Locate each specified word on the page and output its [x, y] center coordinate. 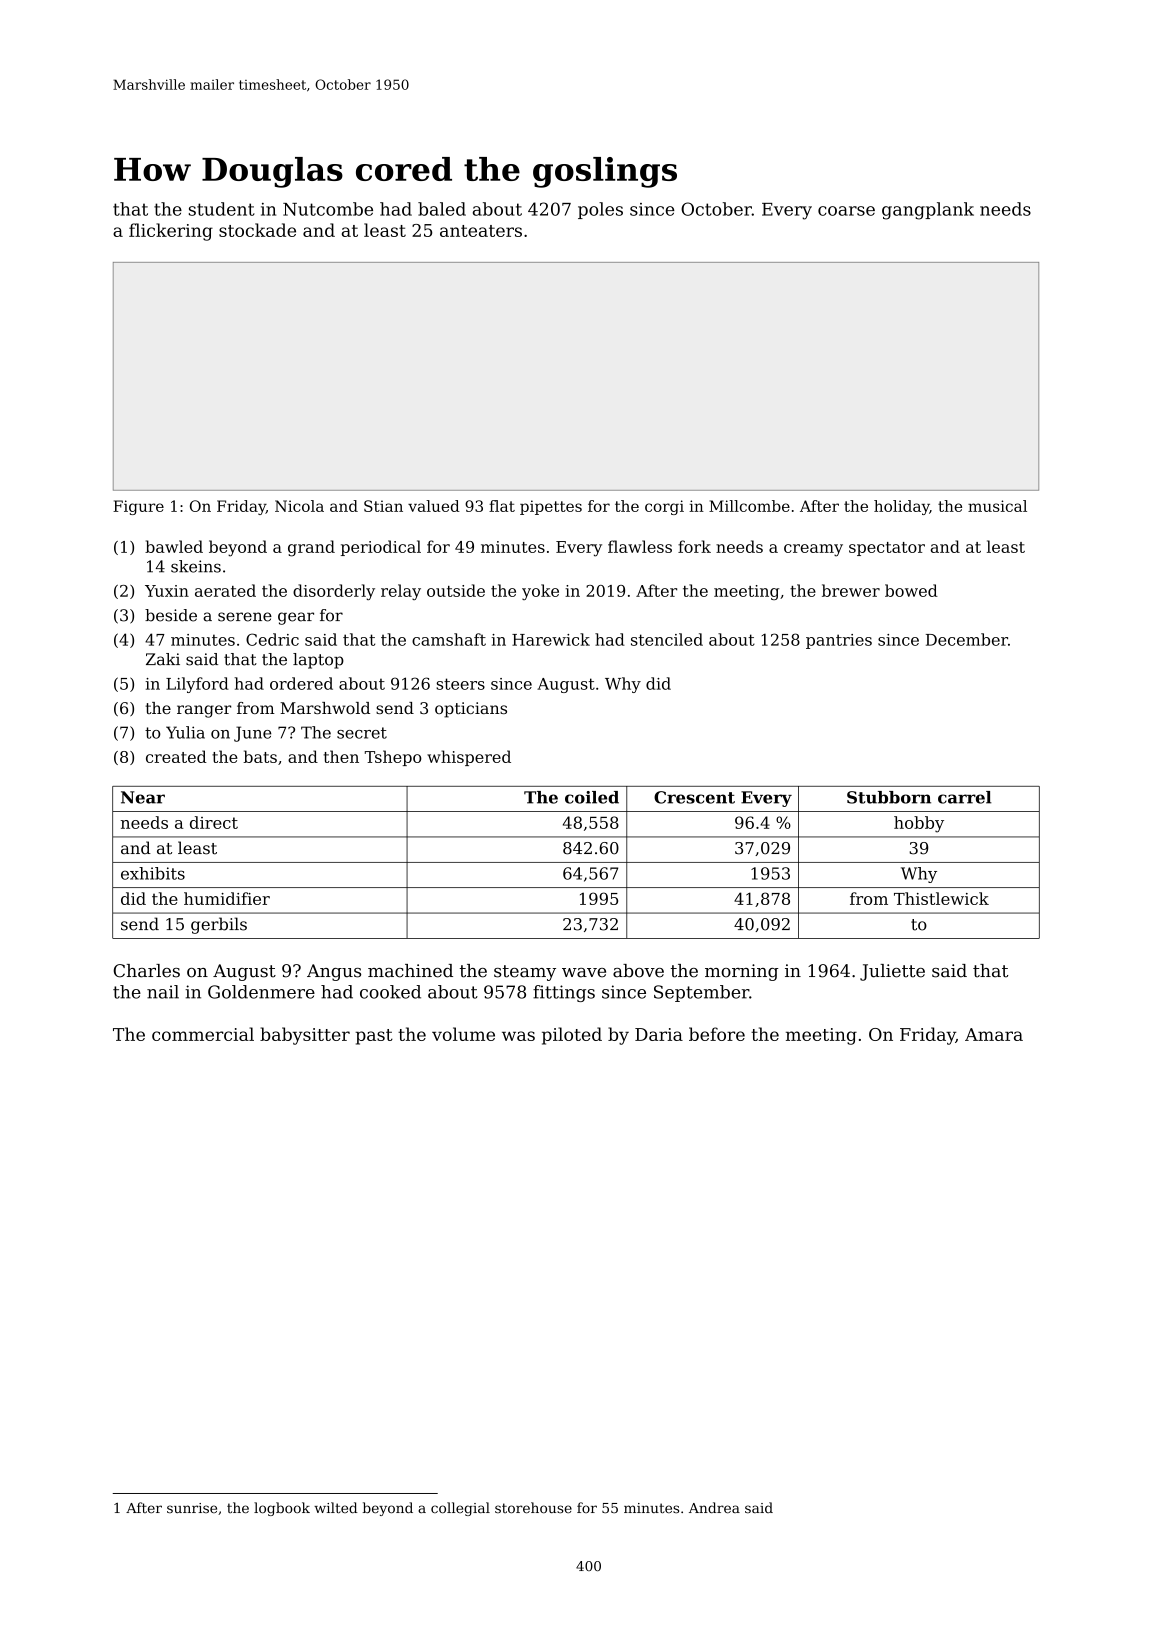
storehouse [533, 1507]
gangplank [928, 211]
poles [600, 210]
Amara [994, 1034]
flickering [171, 232]
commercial [203, 1034]
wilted [336, 1507]
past [374, 1037]
